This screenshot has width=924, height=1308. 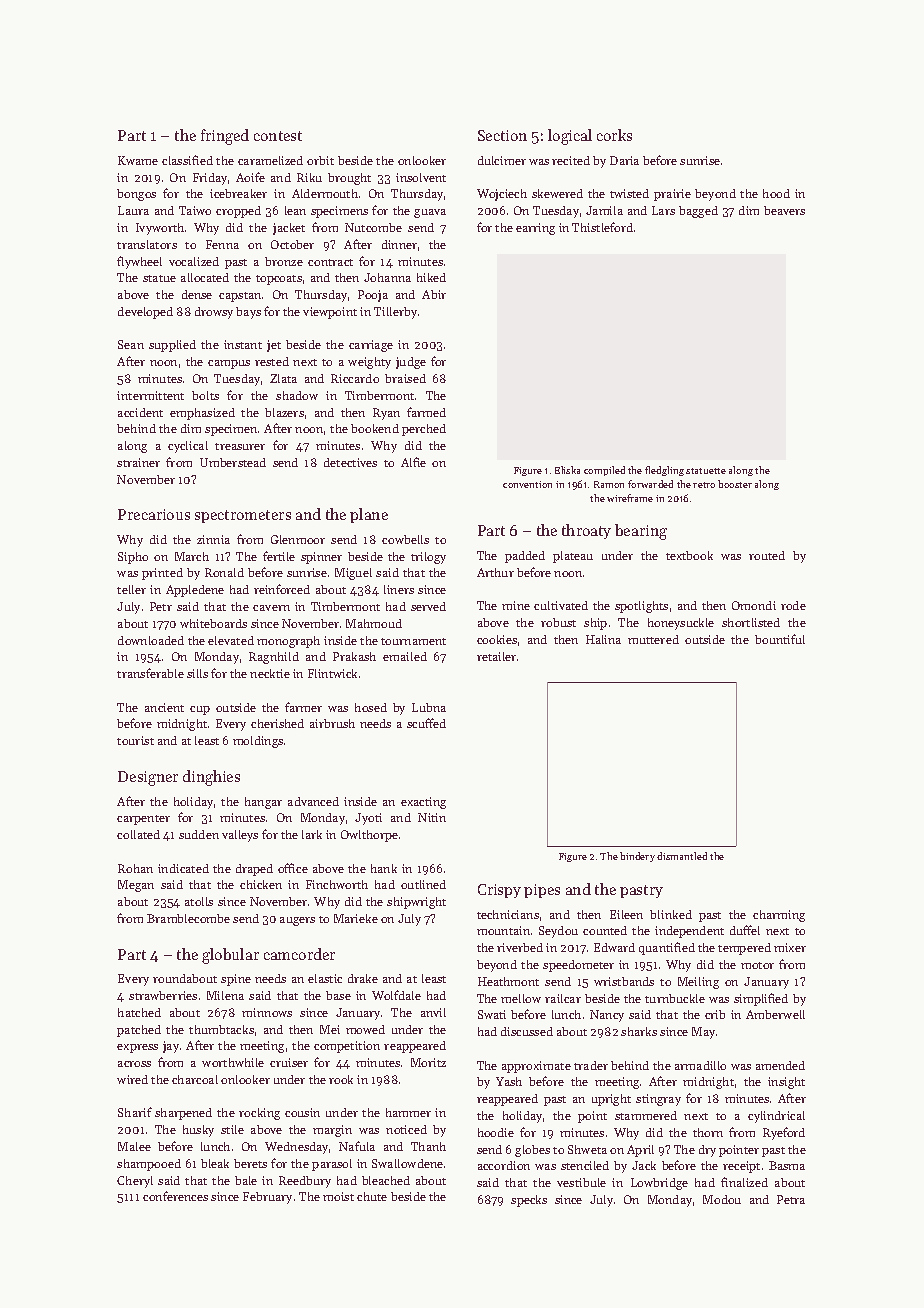 I want to click on Swallowdene, so click(x=407, y=1163).
